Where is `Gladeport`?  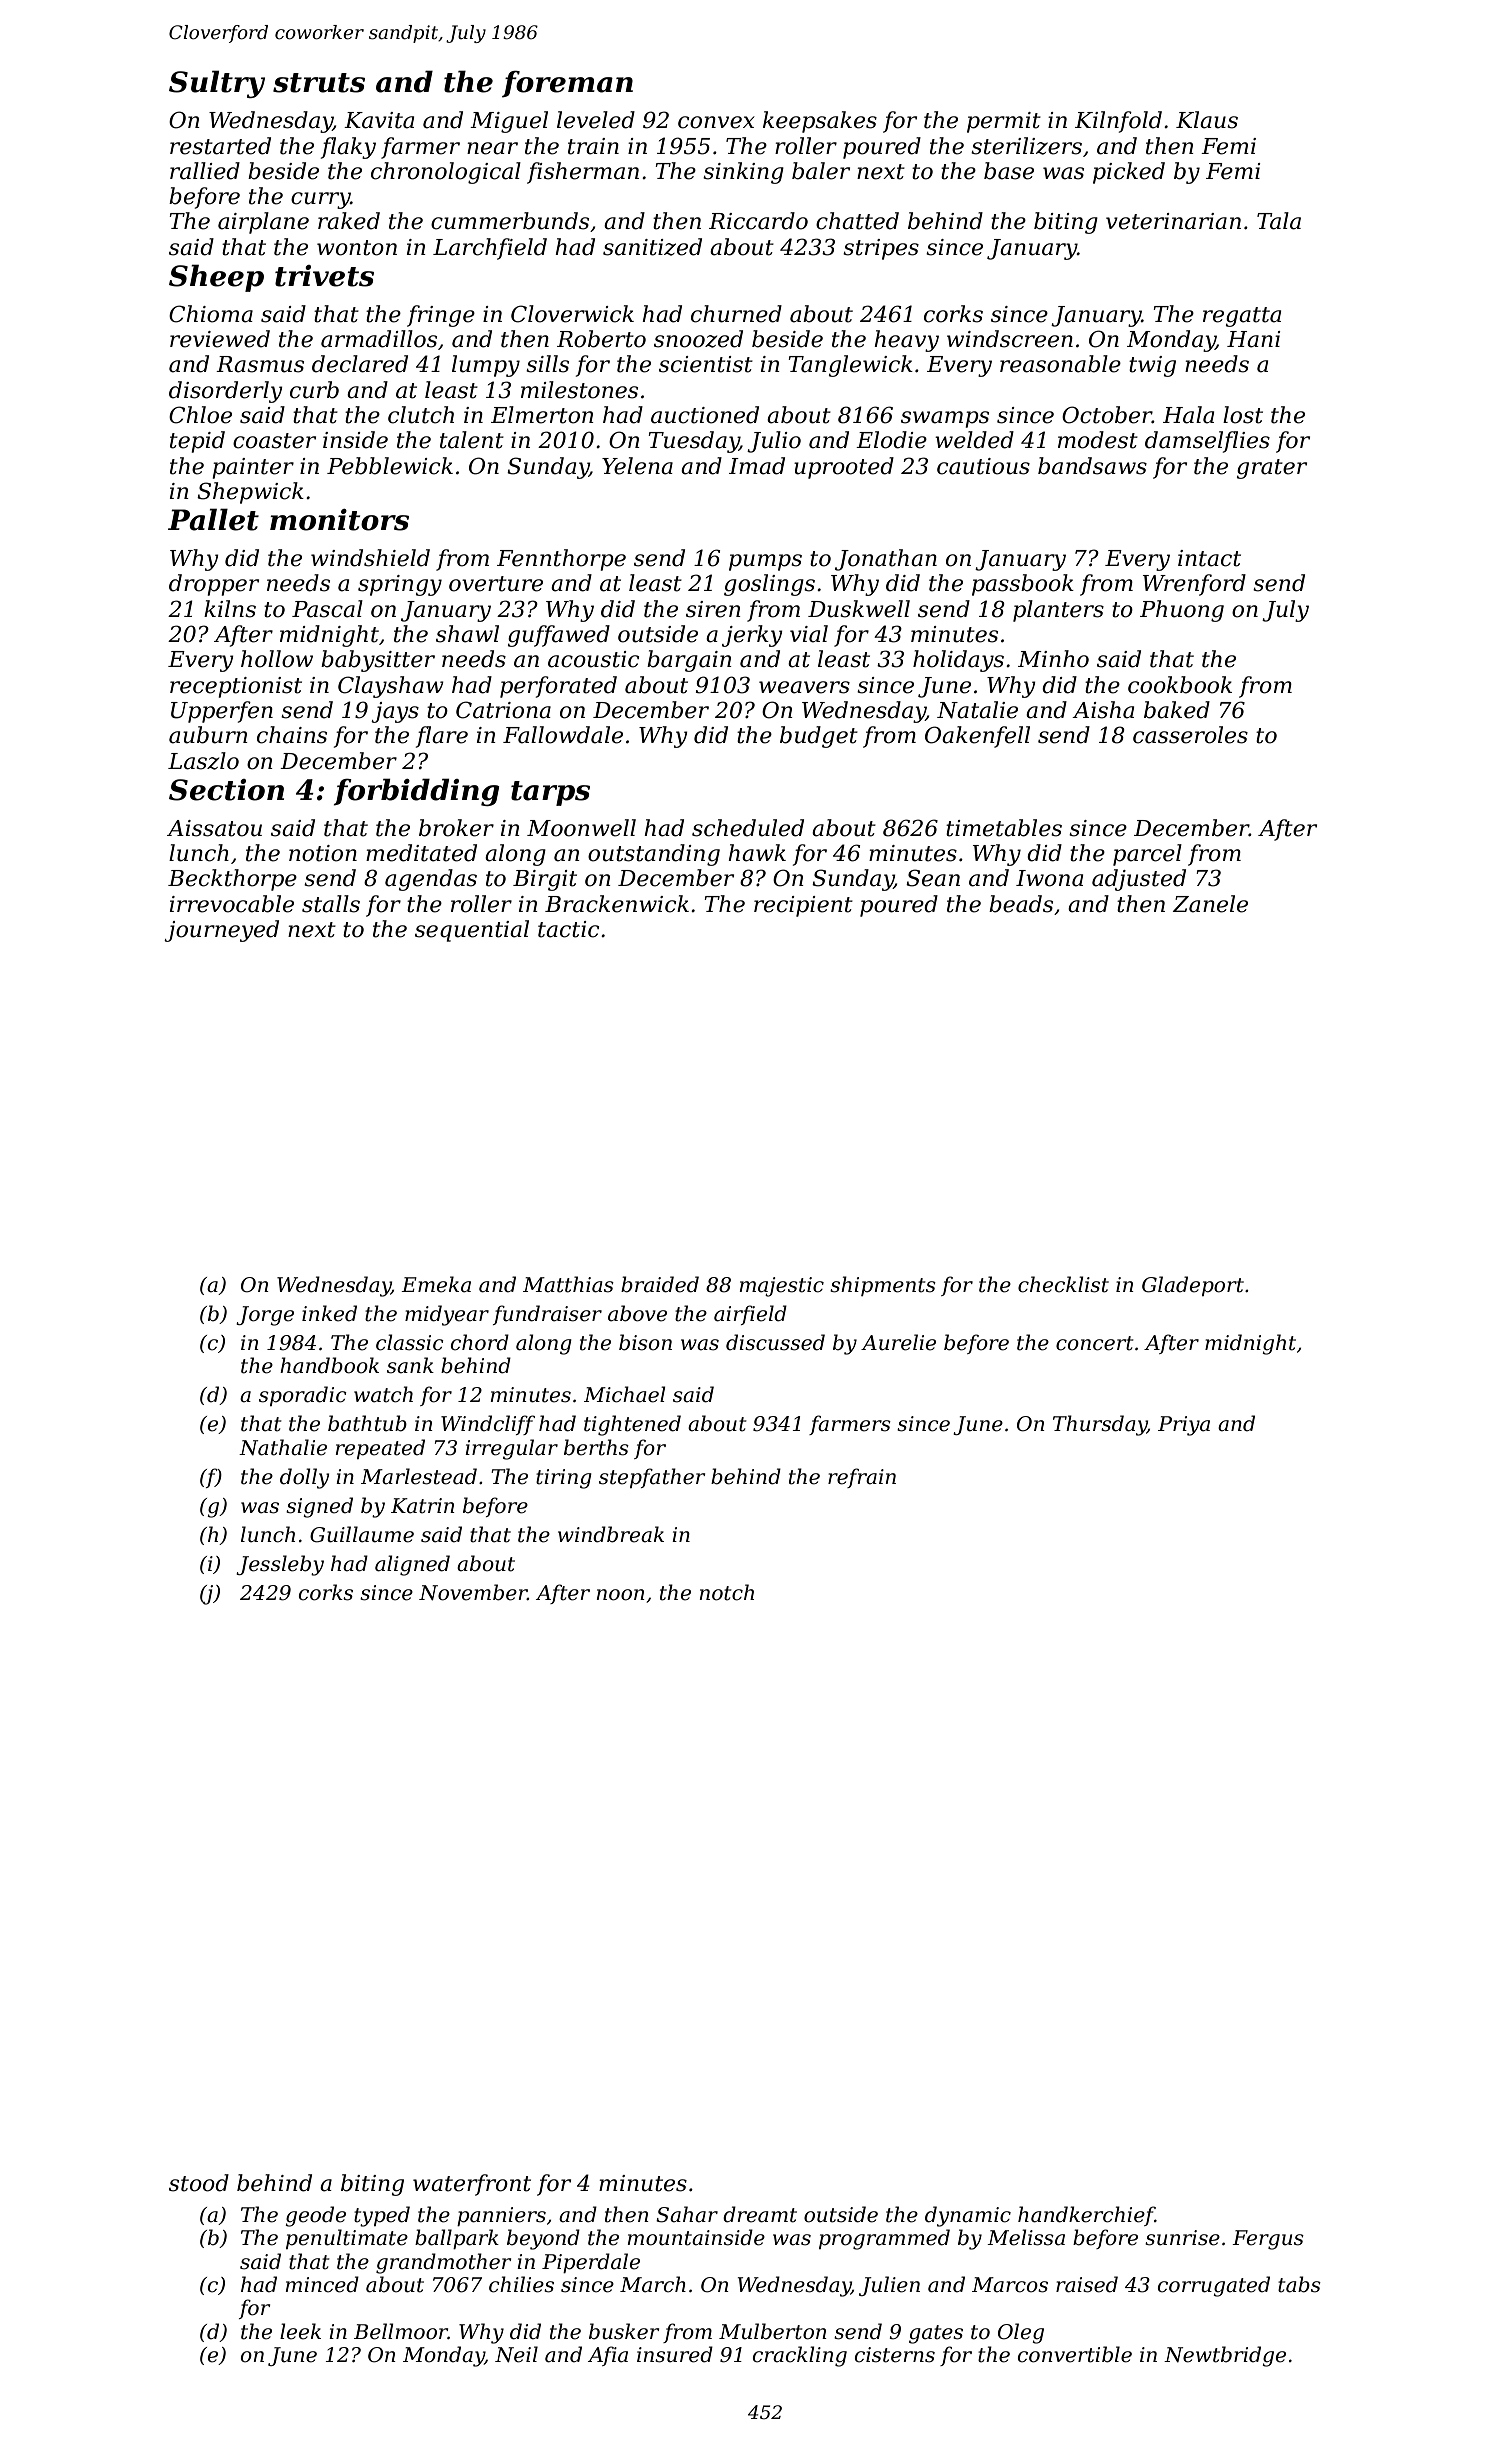 Gladeport is located at coordinates (1193, 1286).
